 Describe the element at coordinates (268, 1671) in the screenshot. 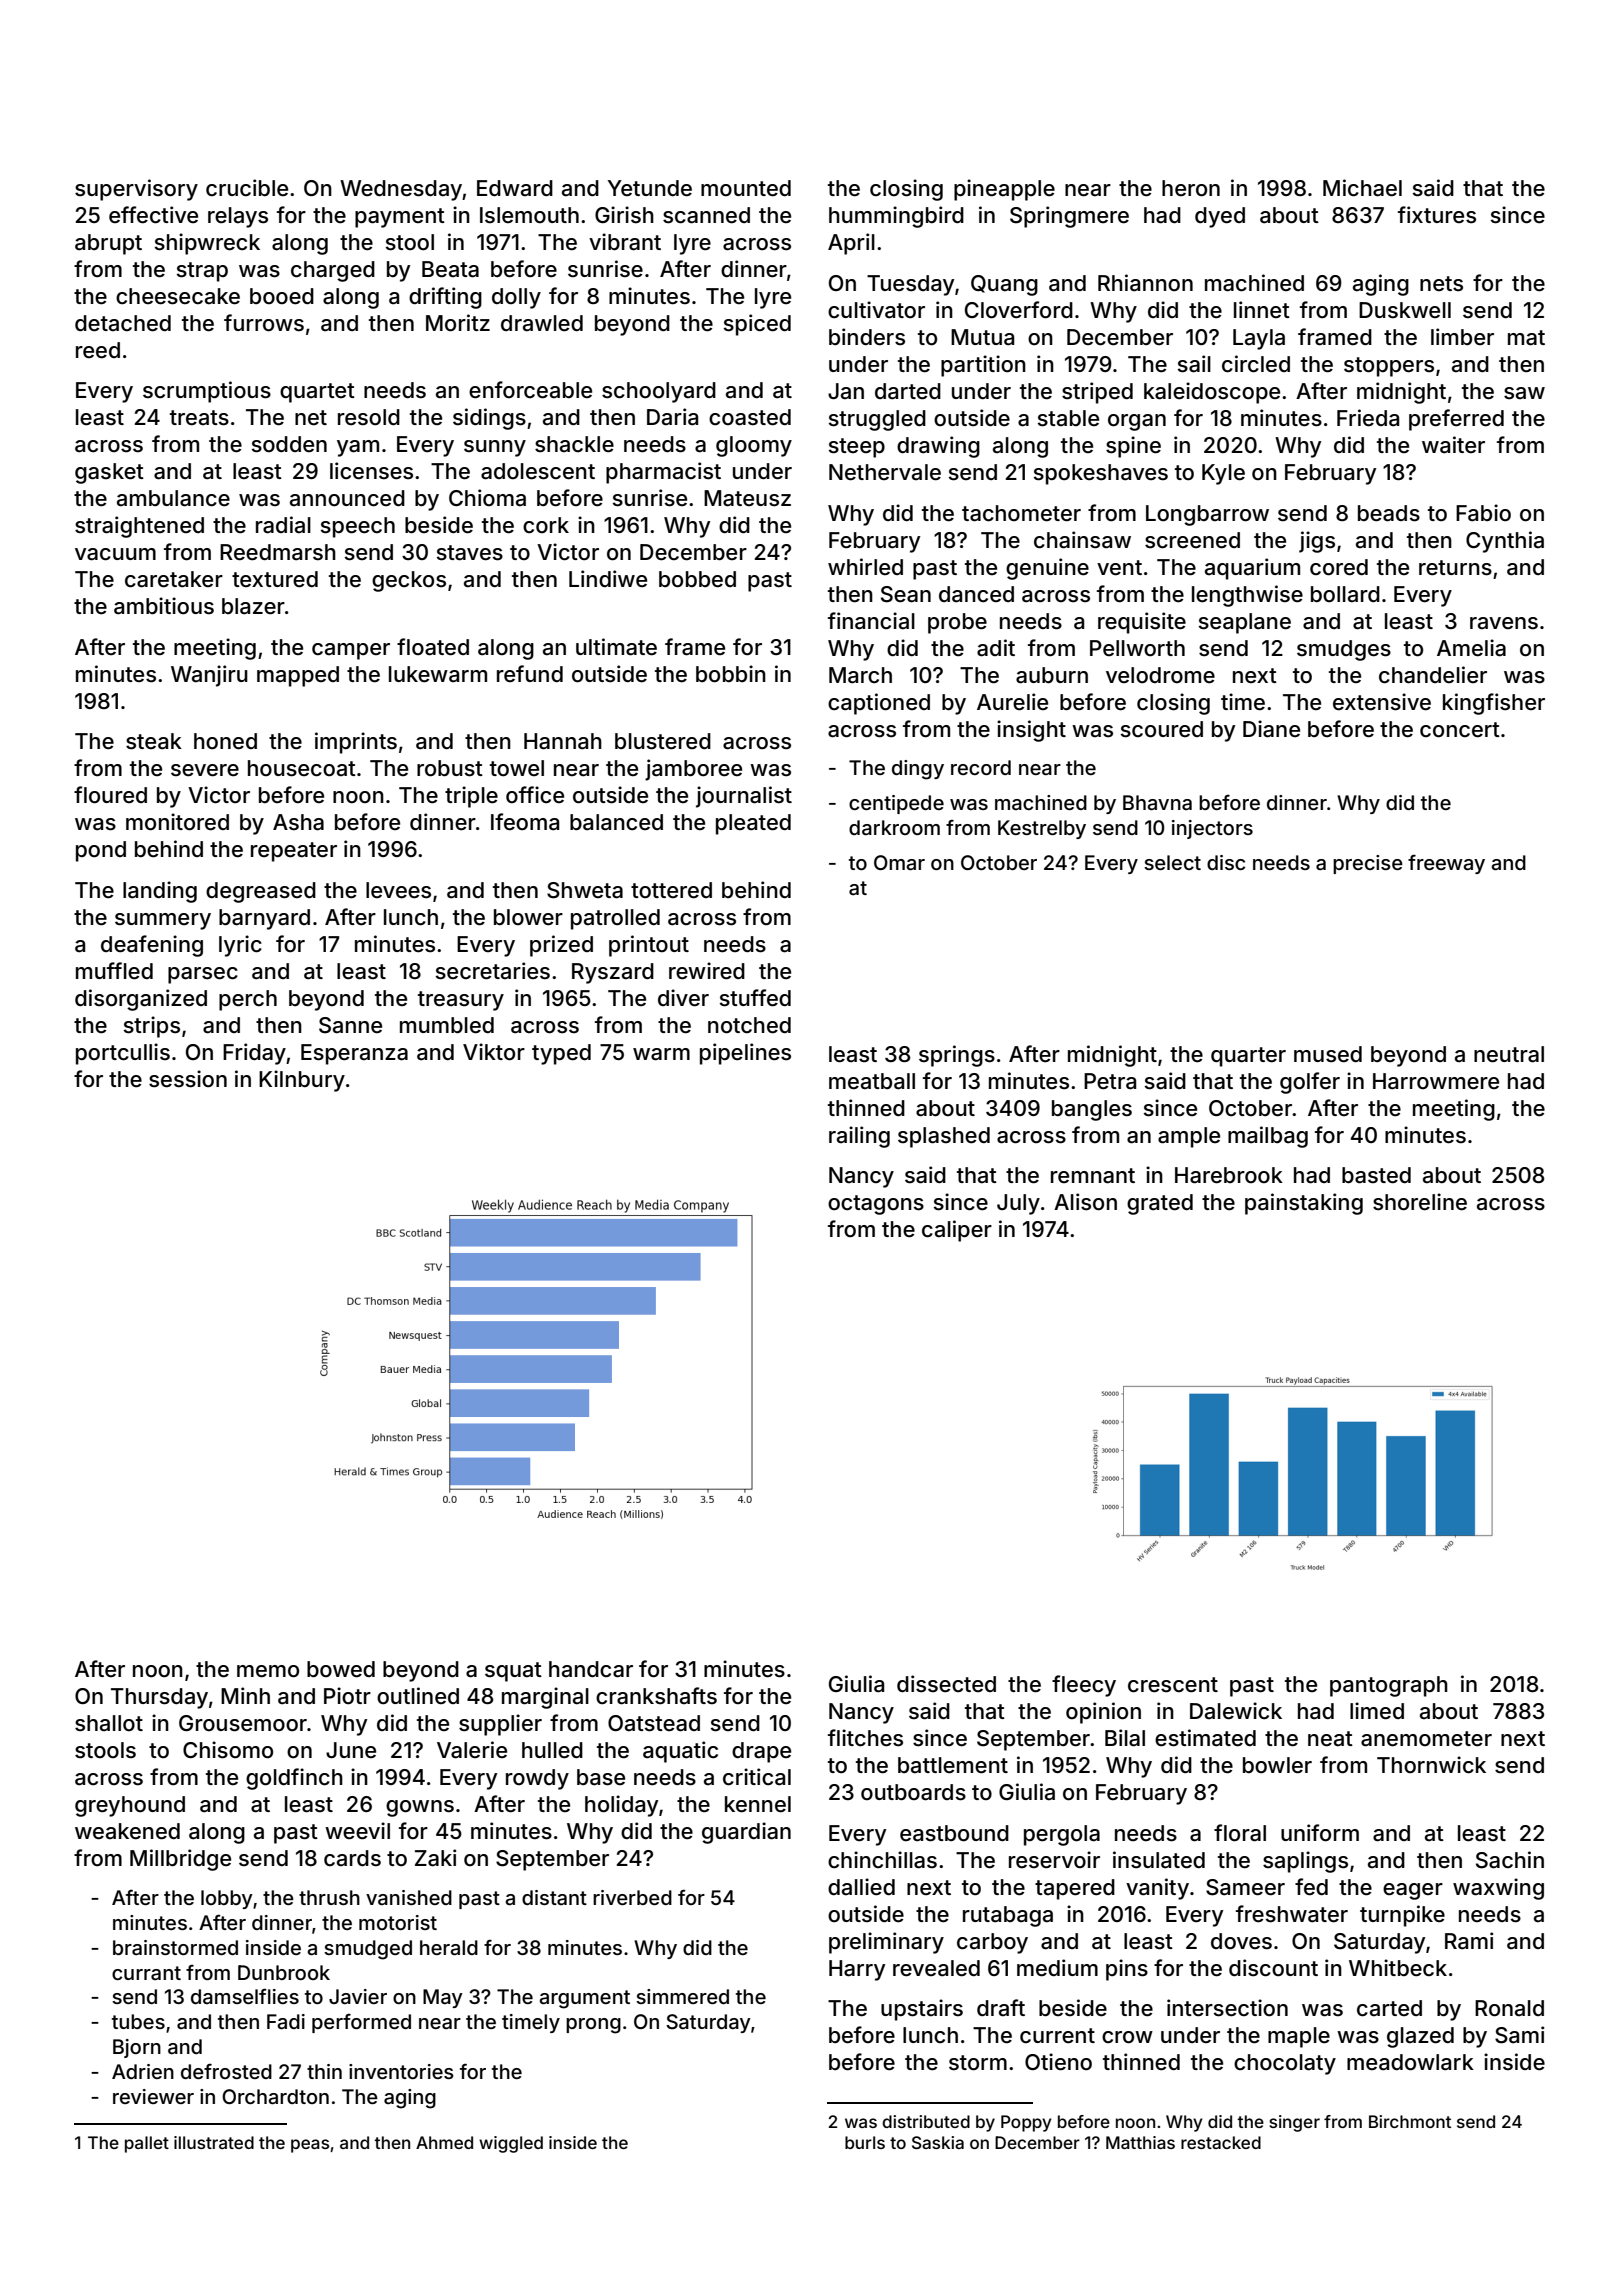

I see `memo` at that location.
